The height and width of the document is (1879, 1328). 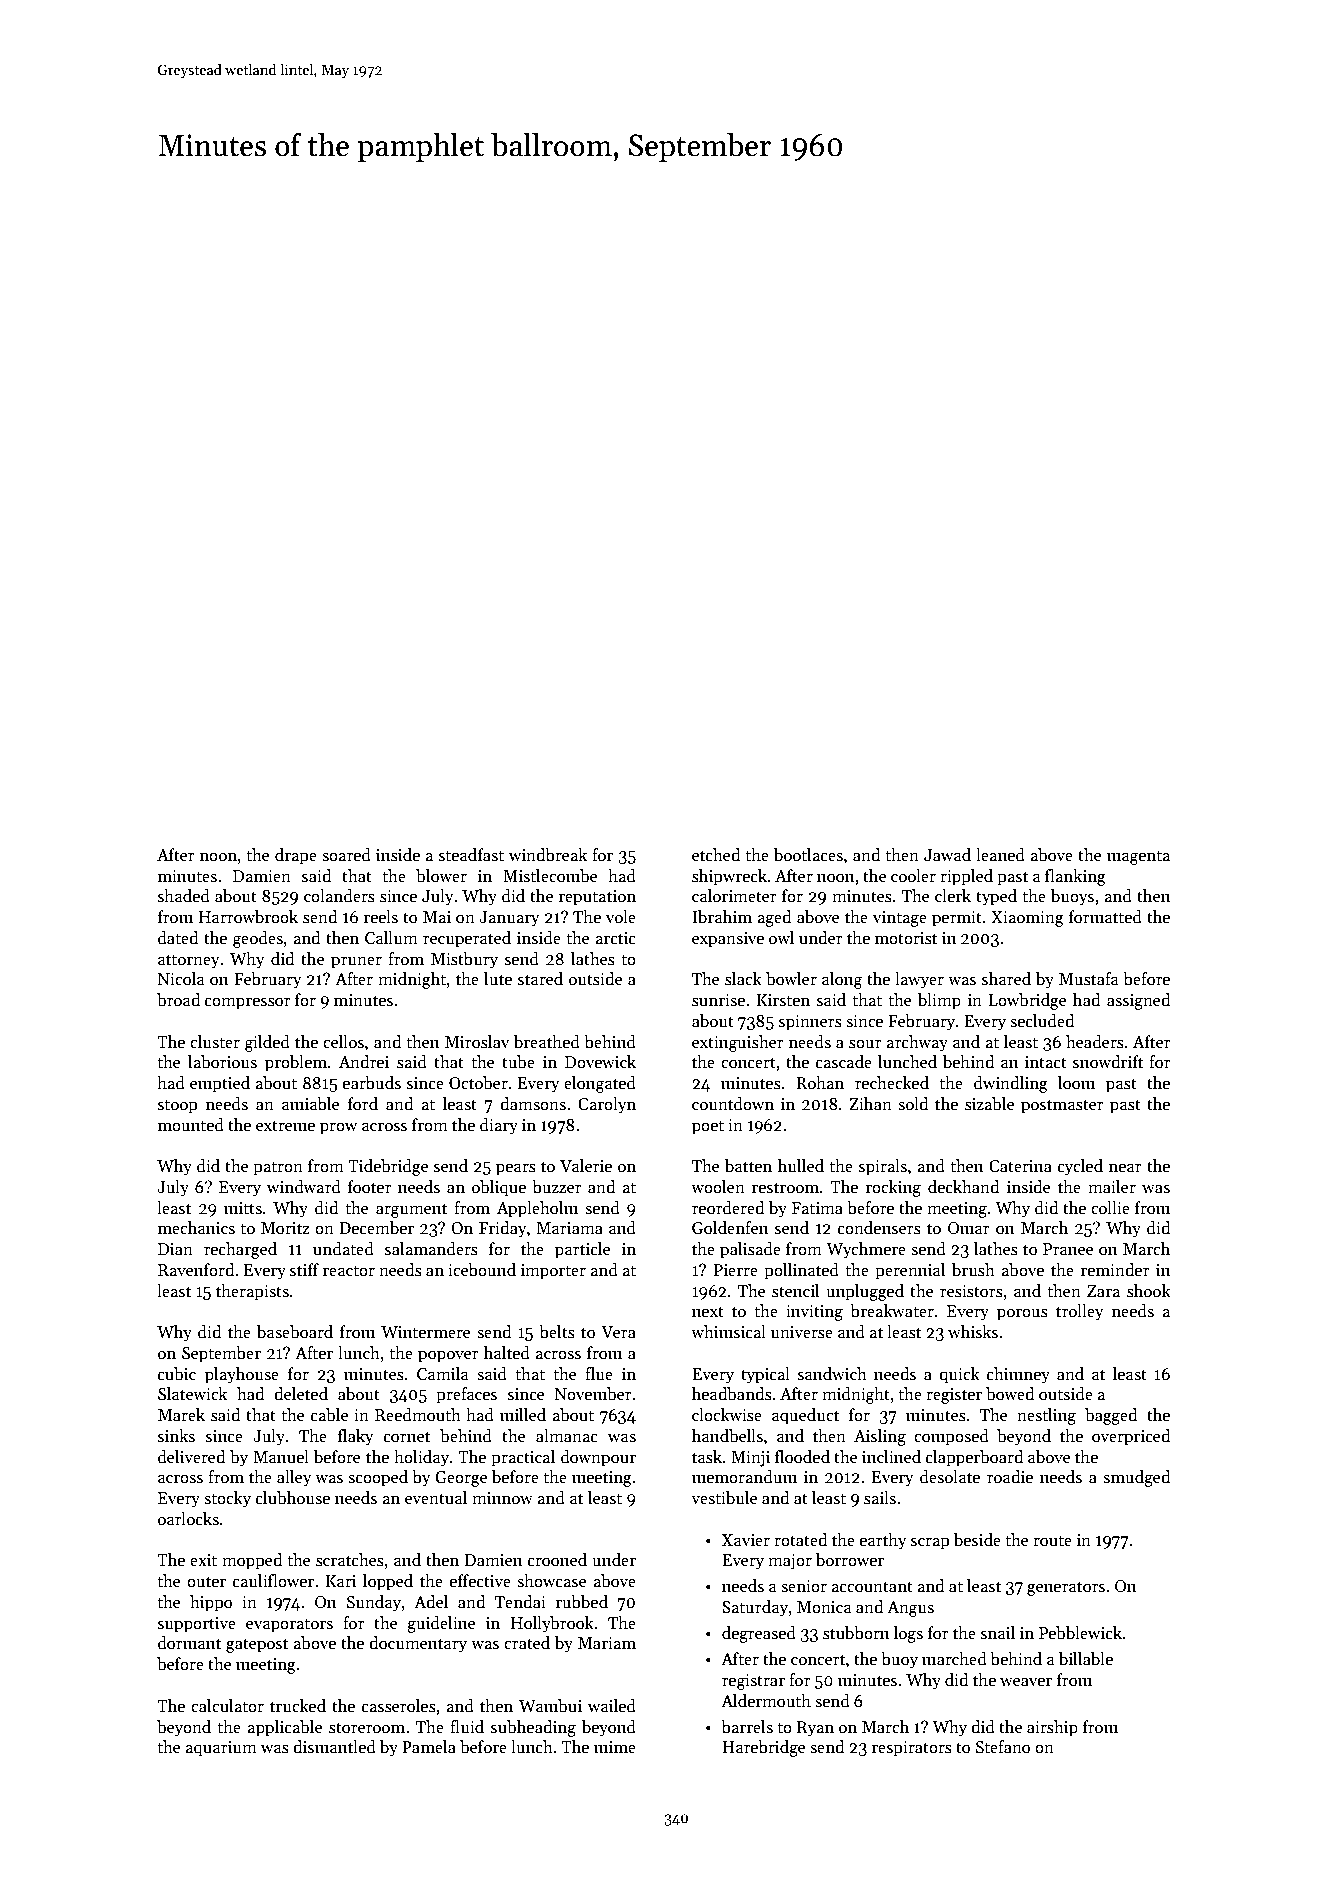 I want to click on shaded, so click(x=184, y=896).
